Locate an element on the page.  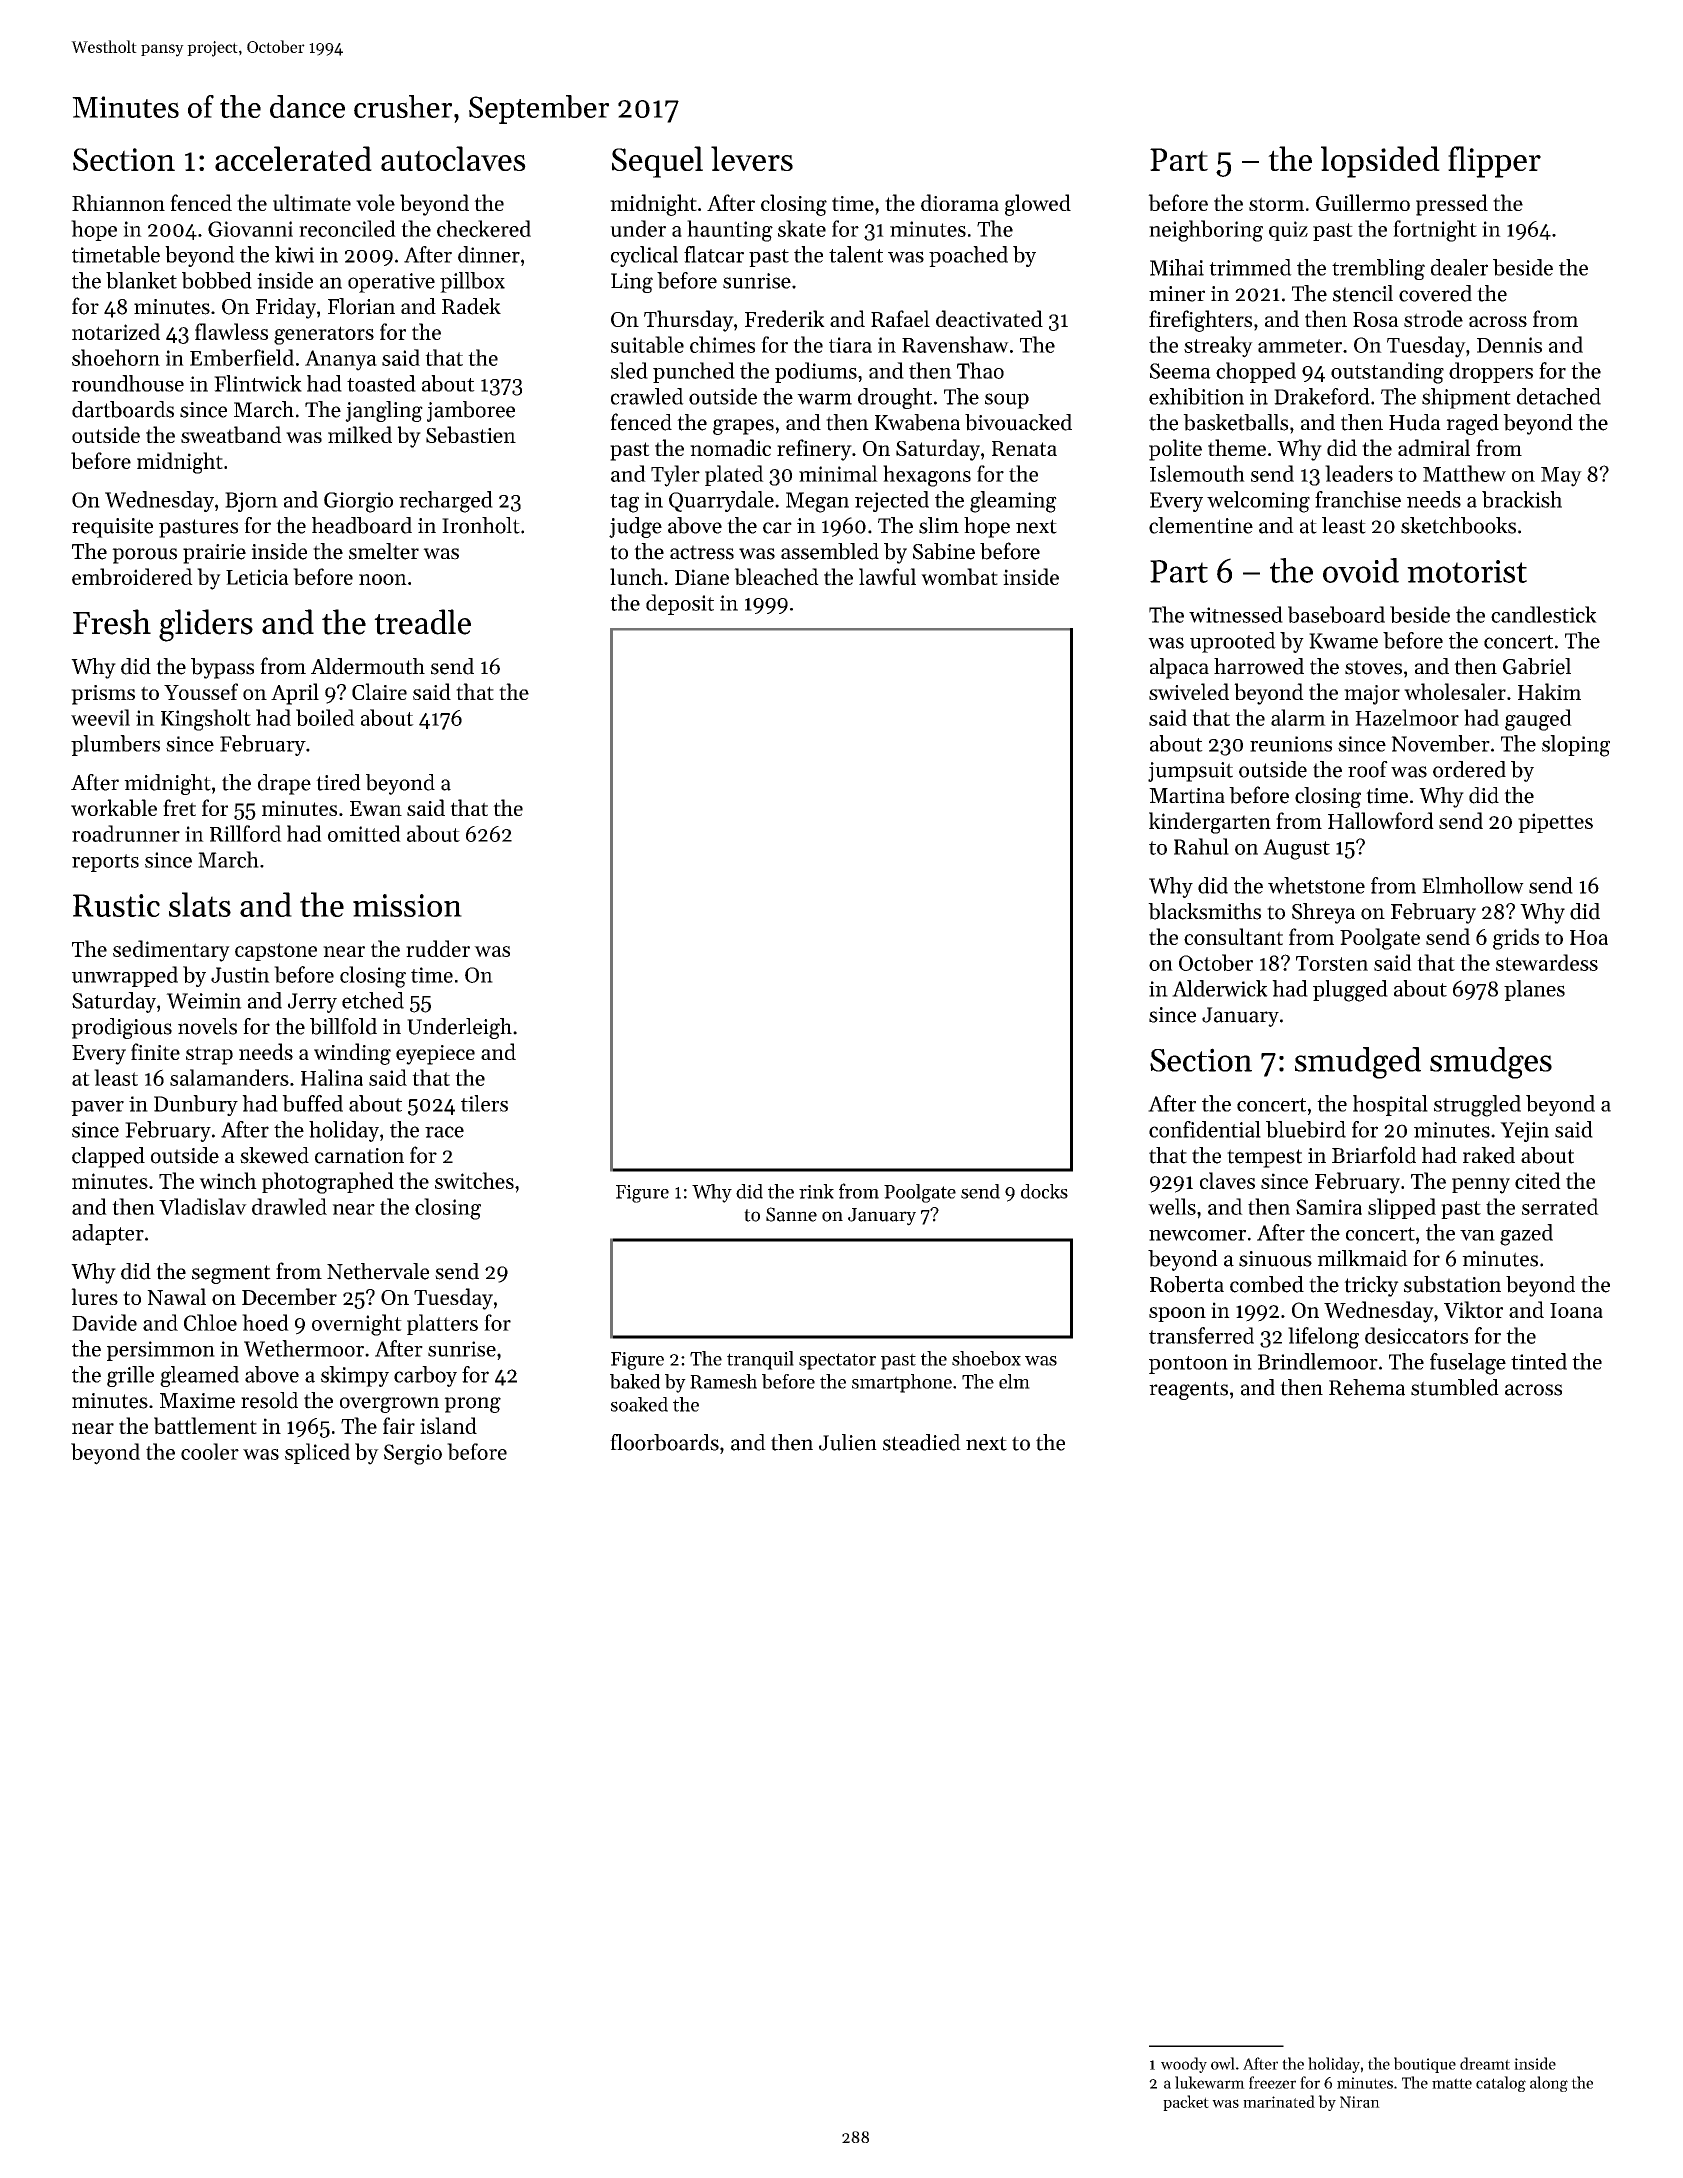
glowed is located at coordinates (1038, 205).
